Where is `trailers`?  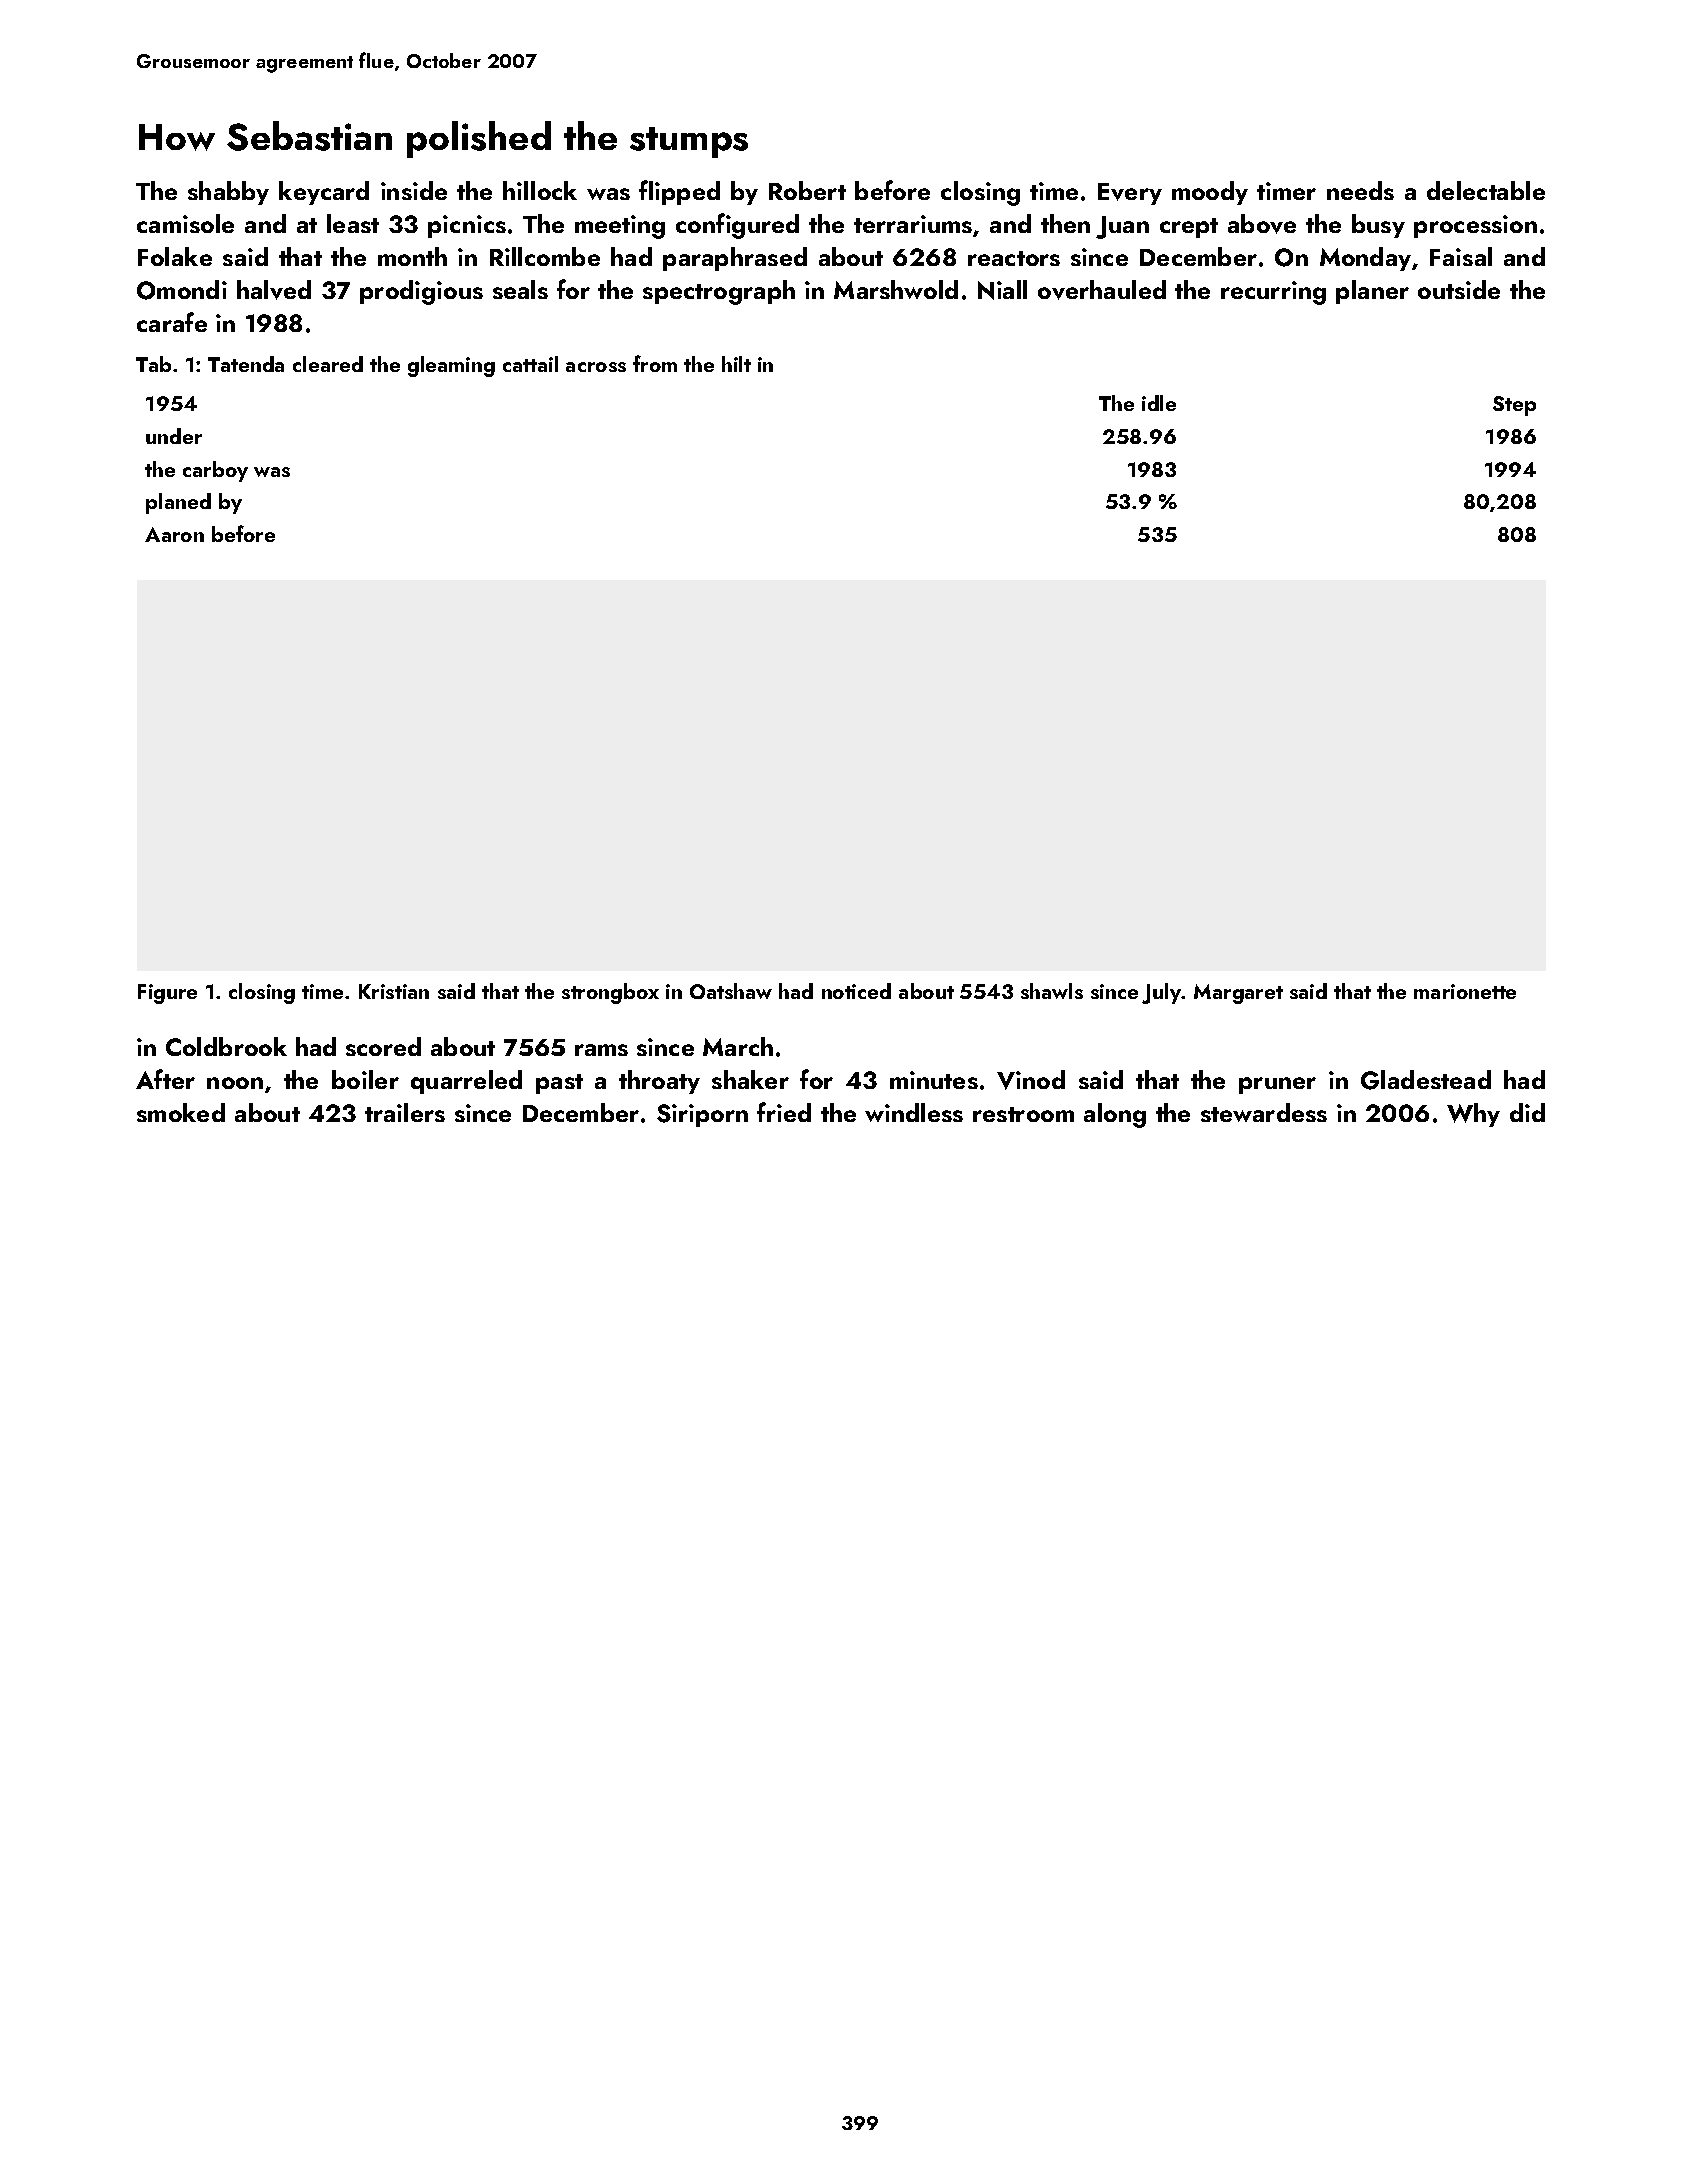
trailers is located at coordinates (405, 1112).
